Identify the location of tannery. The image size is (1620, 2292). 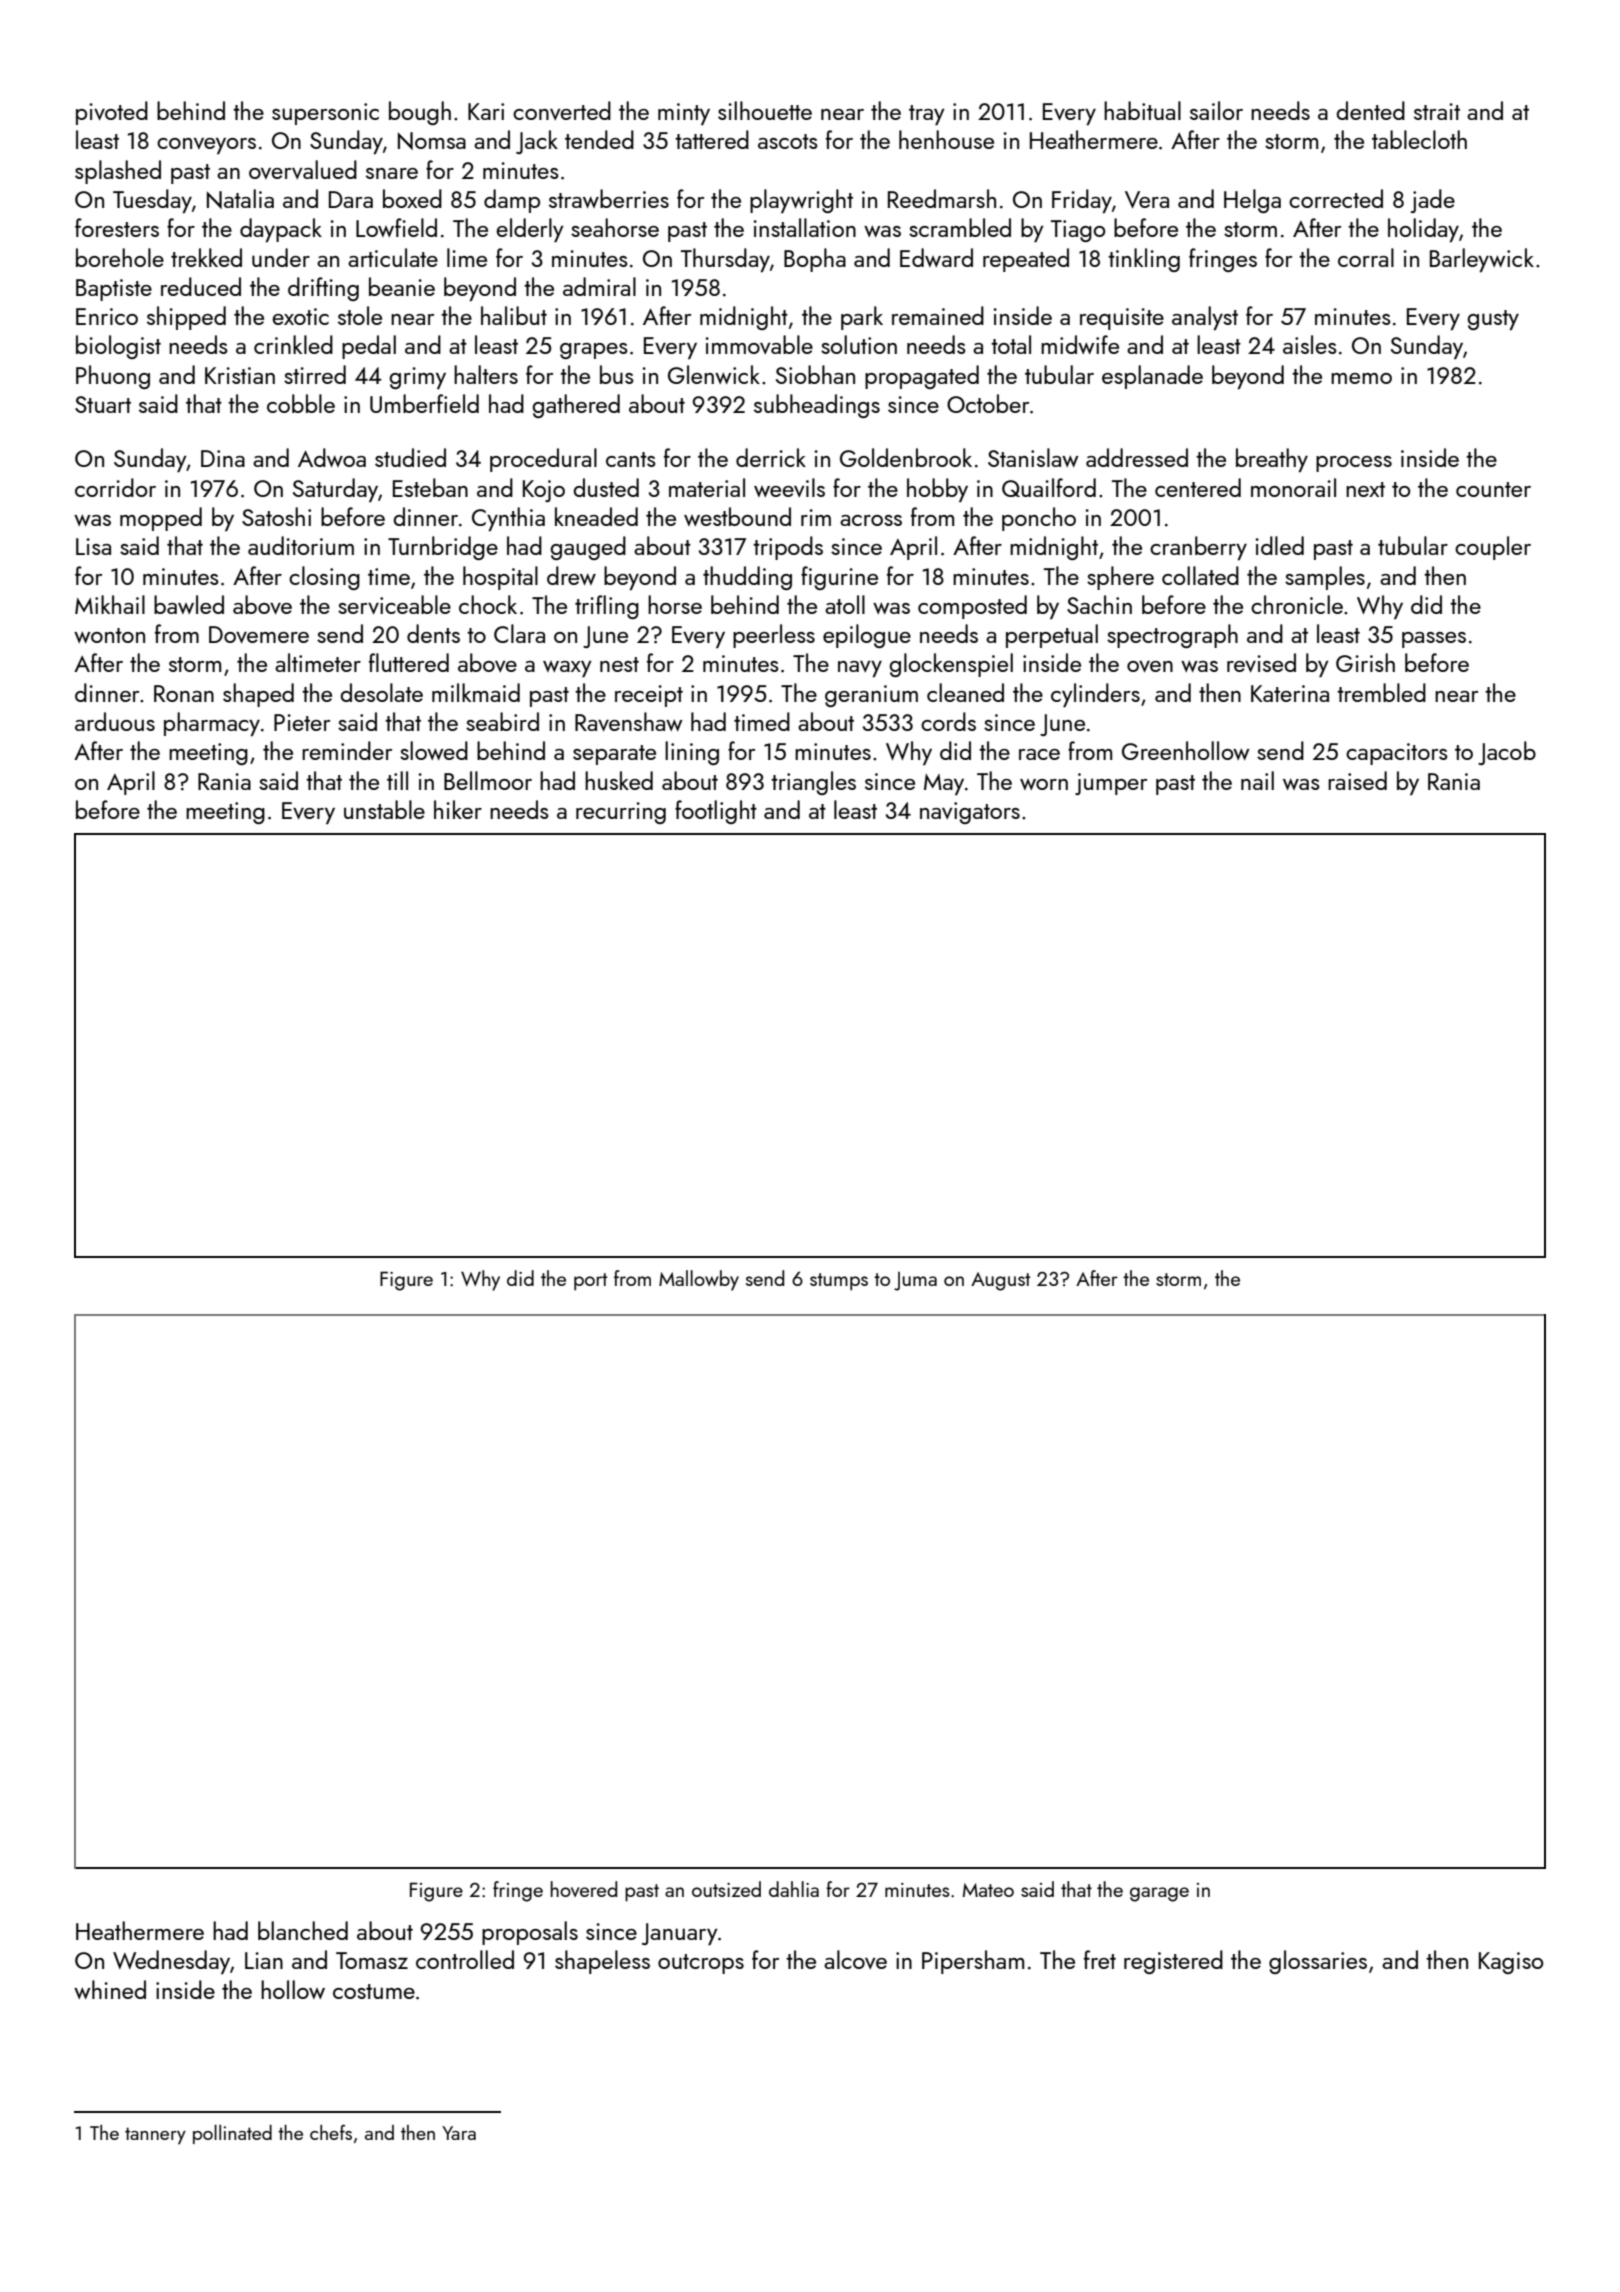
(155, 2136).
